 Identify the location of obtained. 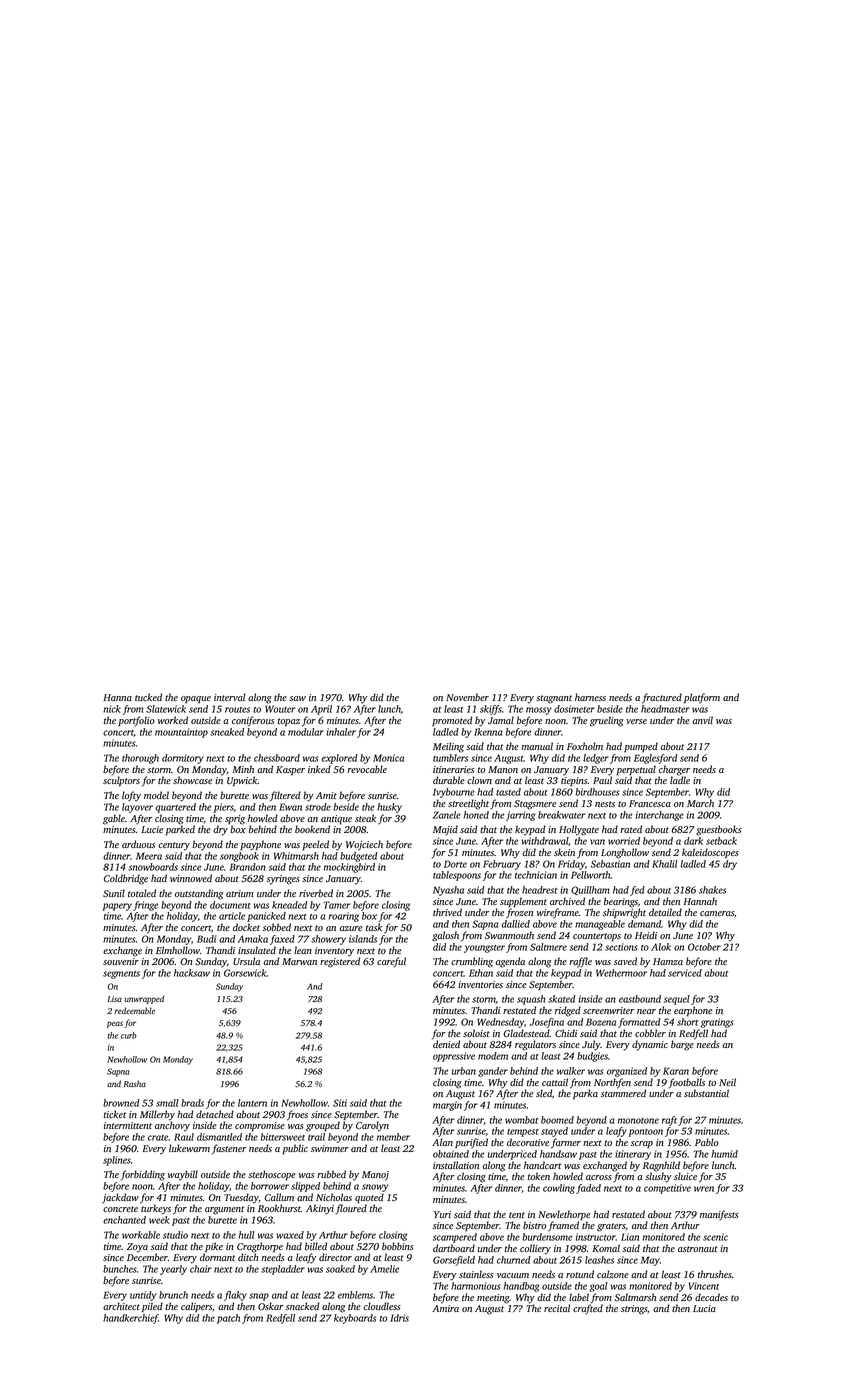
(451, 1154).
